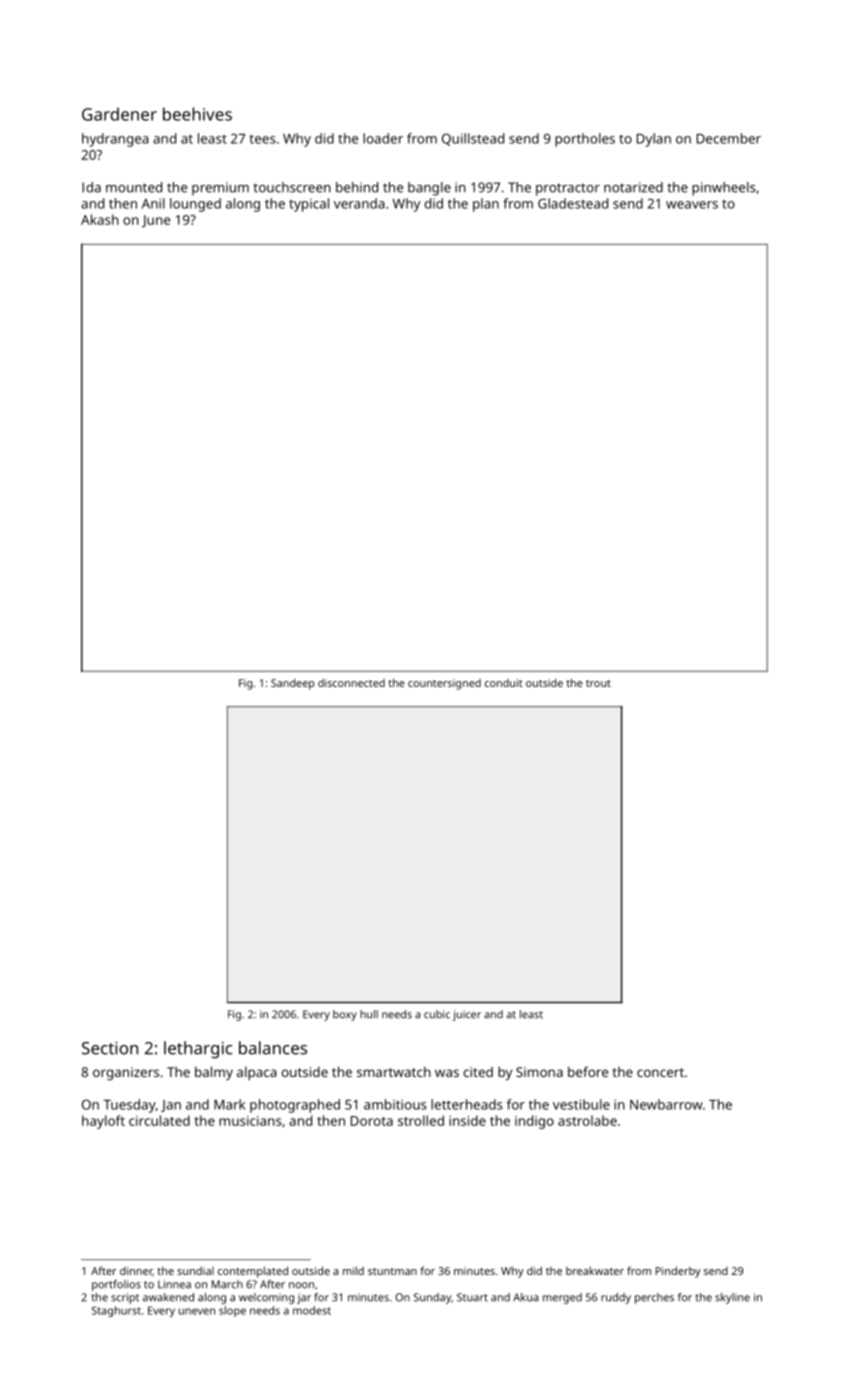 The width and height of the screenshot is (849, 1400). What do you see at coordinates (666, 1104) in the screenshot?
I see `Newbarrow` at bounding box center [666, 1104].
